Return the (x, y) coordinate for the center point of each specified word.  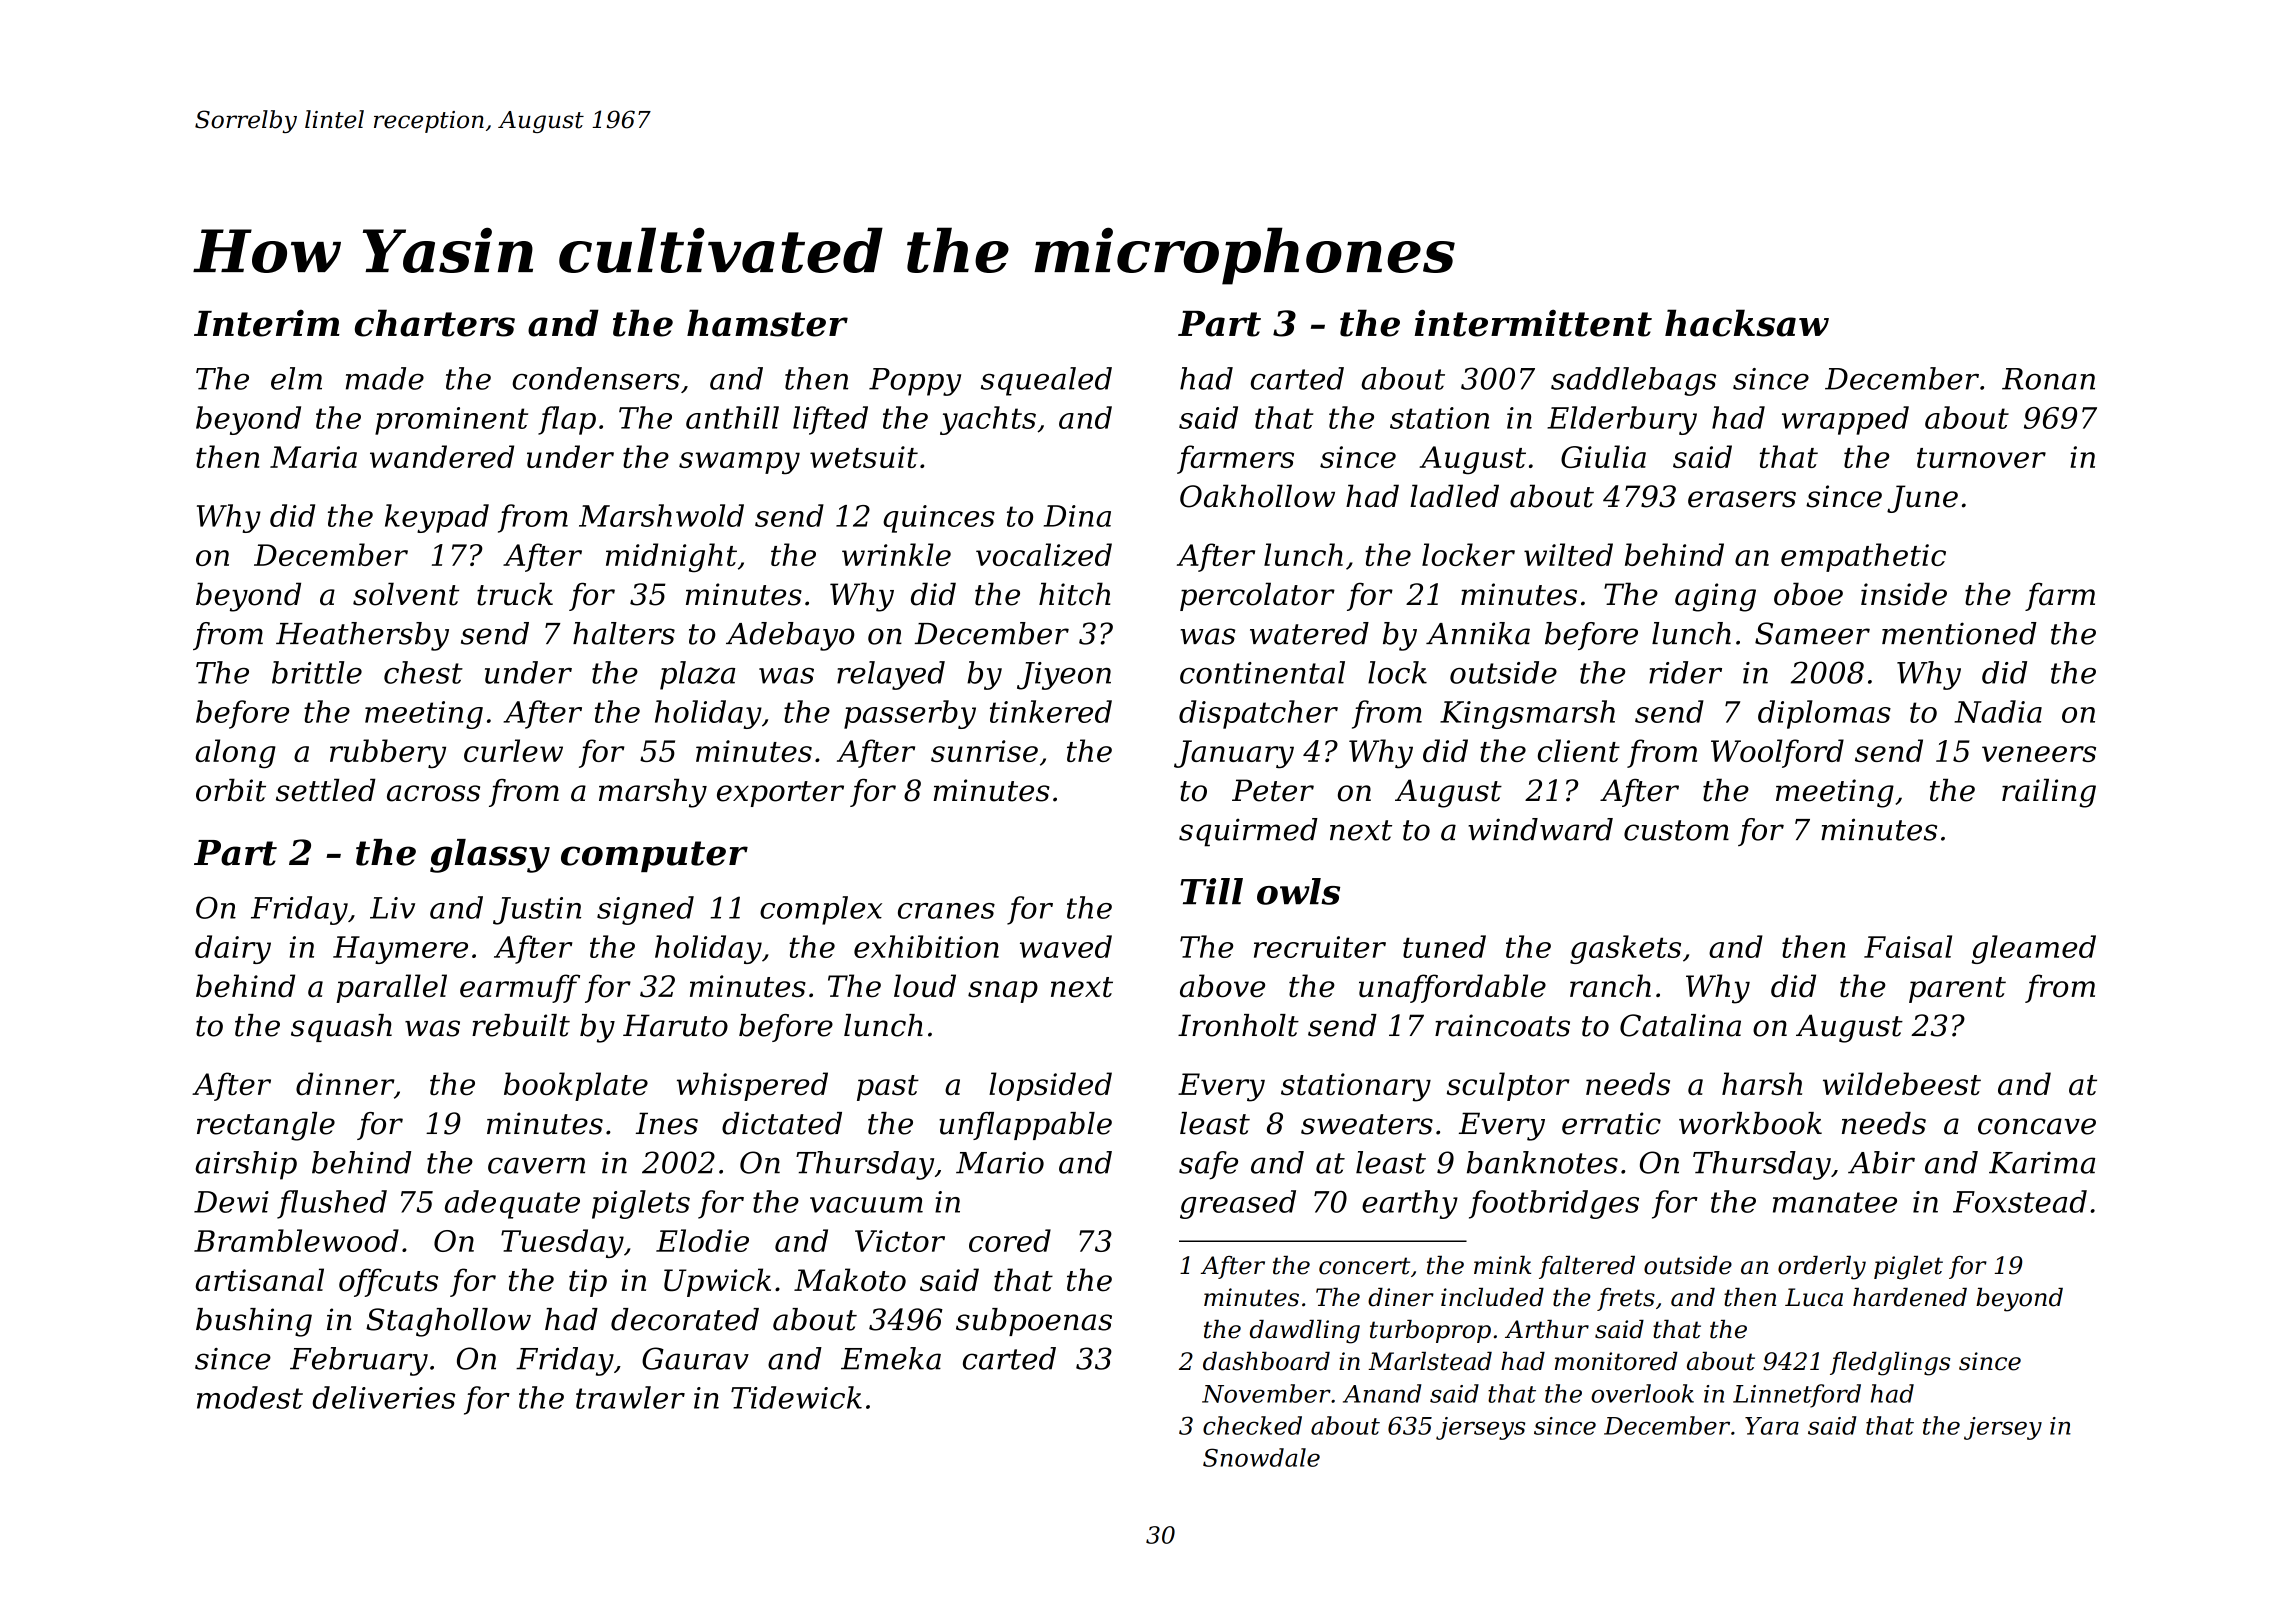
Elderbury (1622, 420)
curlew (513, 750)
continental (1262, 672)
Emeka (891, 1358)
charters (435, 323)
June (1922, 499)
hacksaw (1747, 323)
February (359, 1361)
